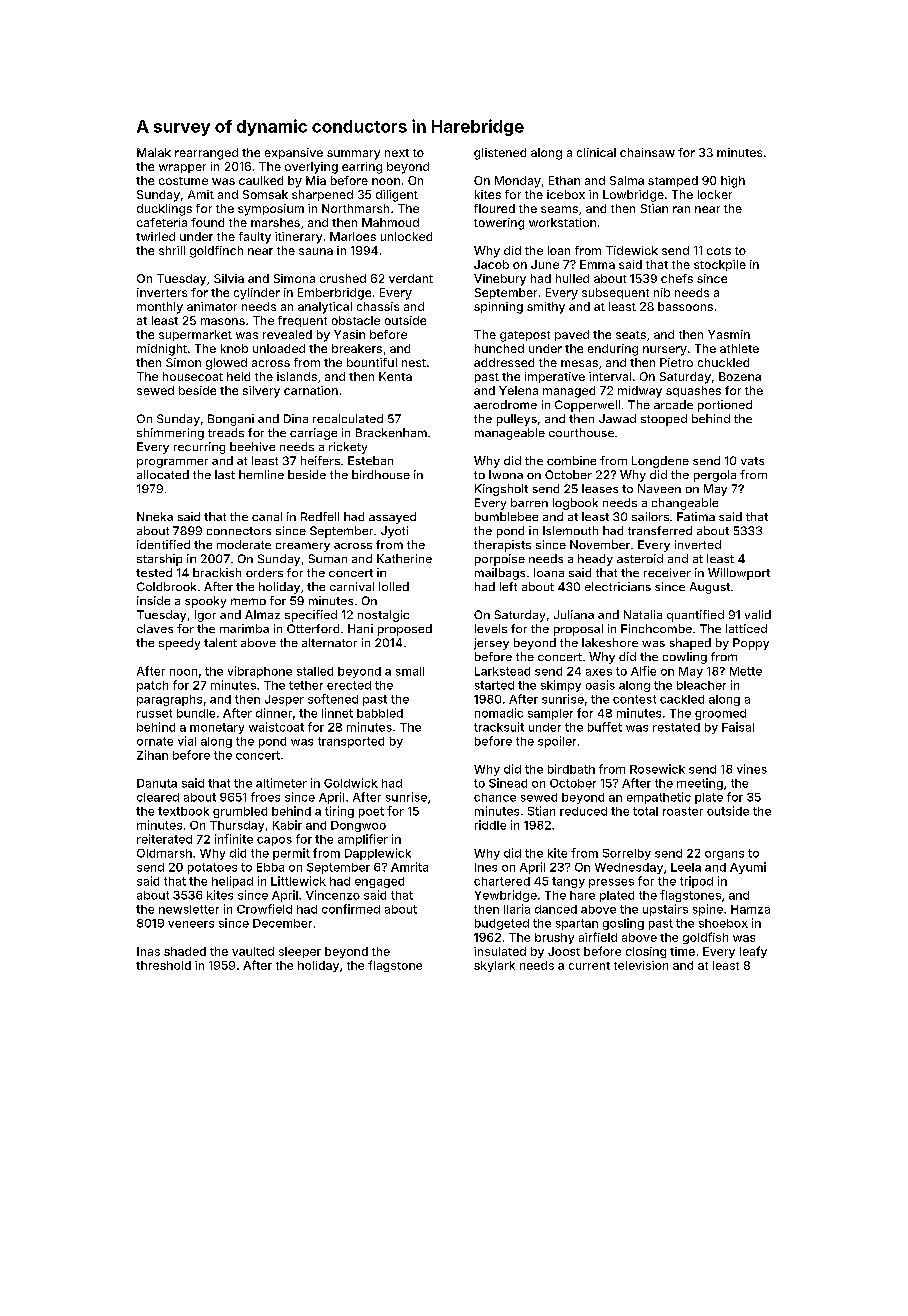 This screenshot has height=1316, width=908. Describe the element at coordinates (406, 236) in the screenshot. I see `unlocked` at that location.
